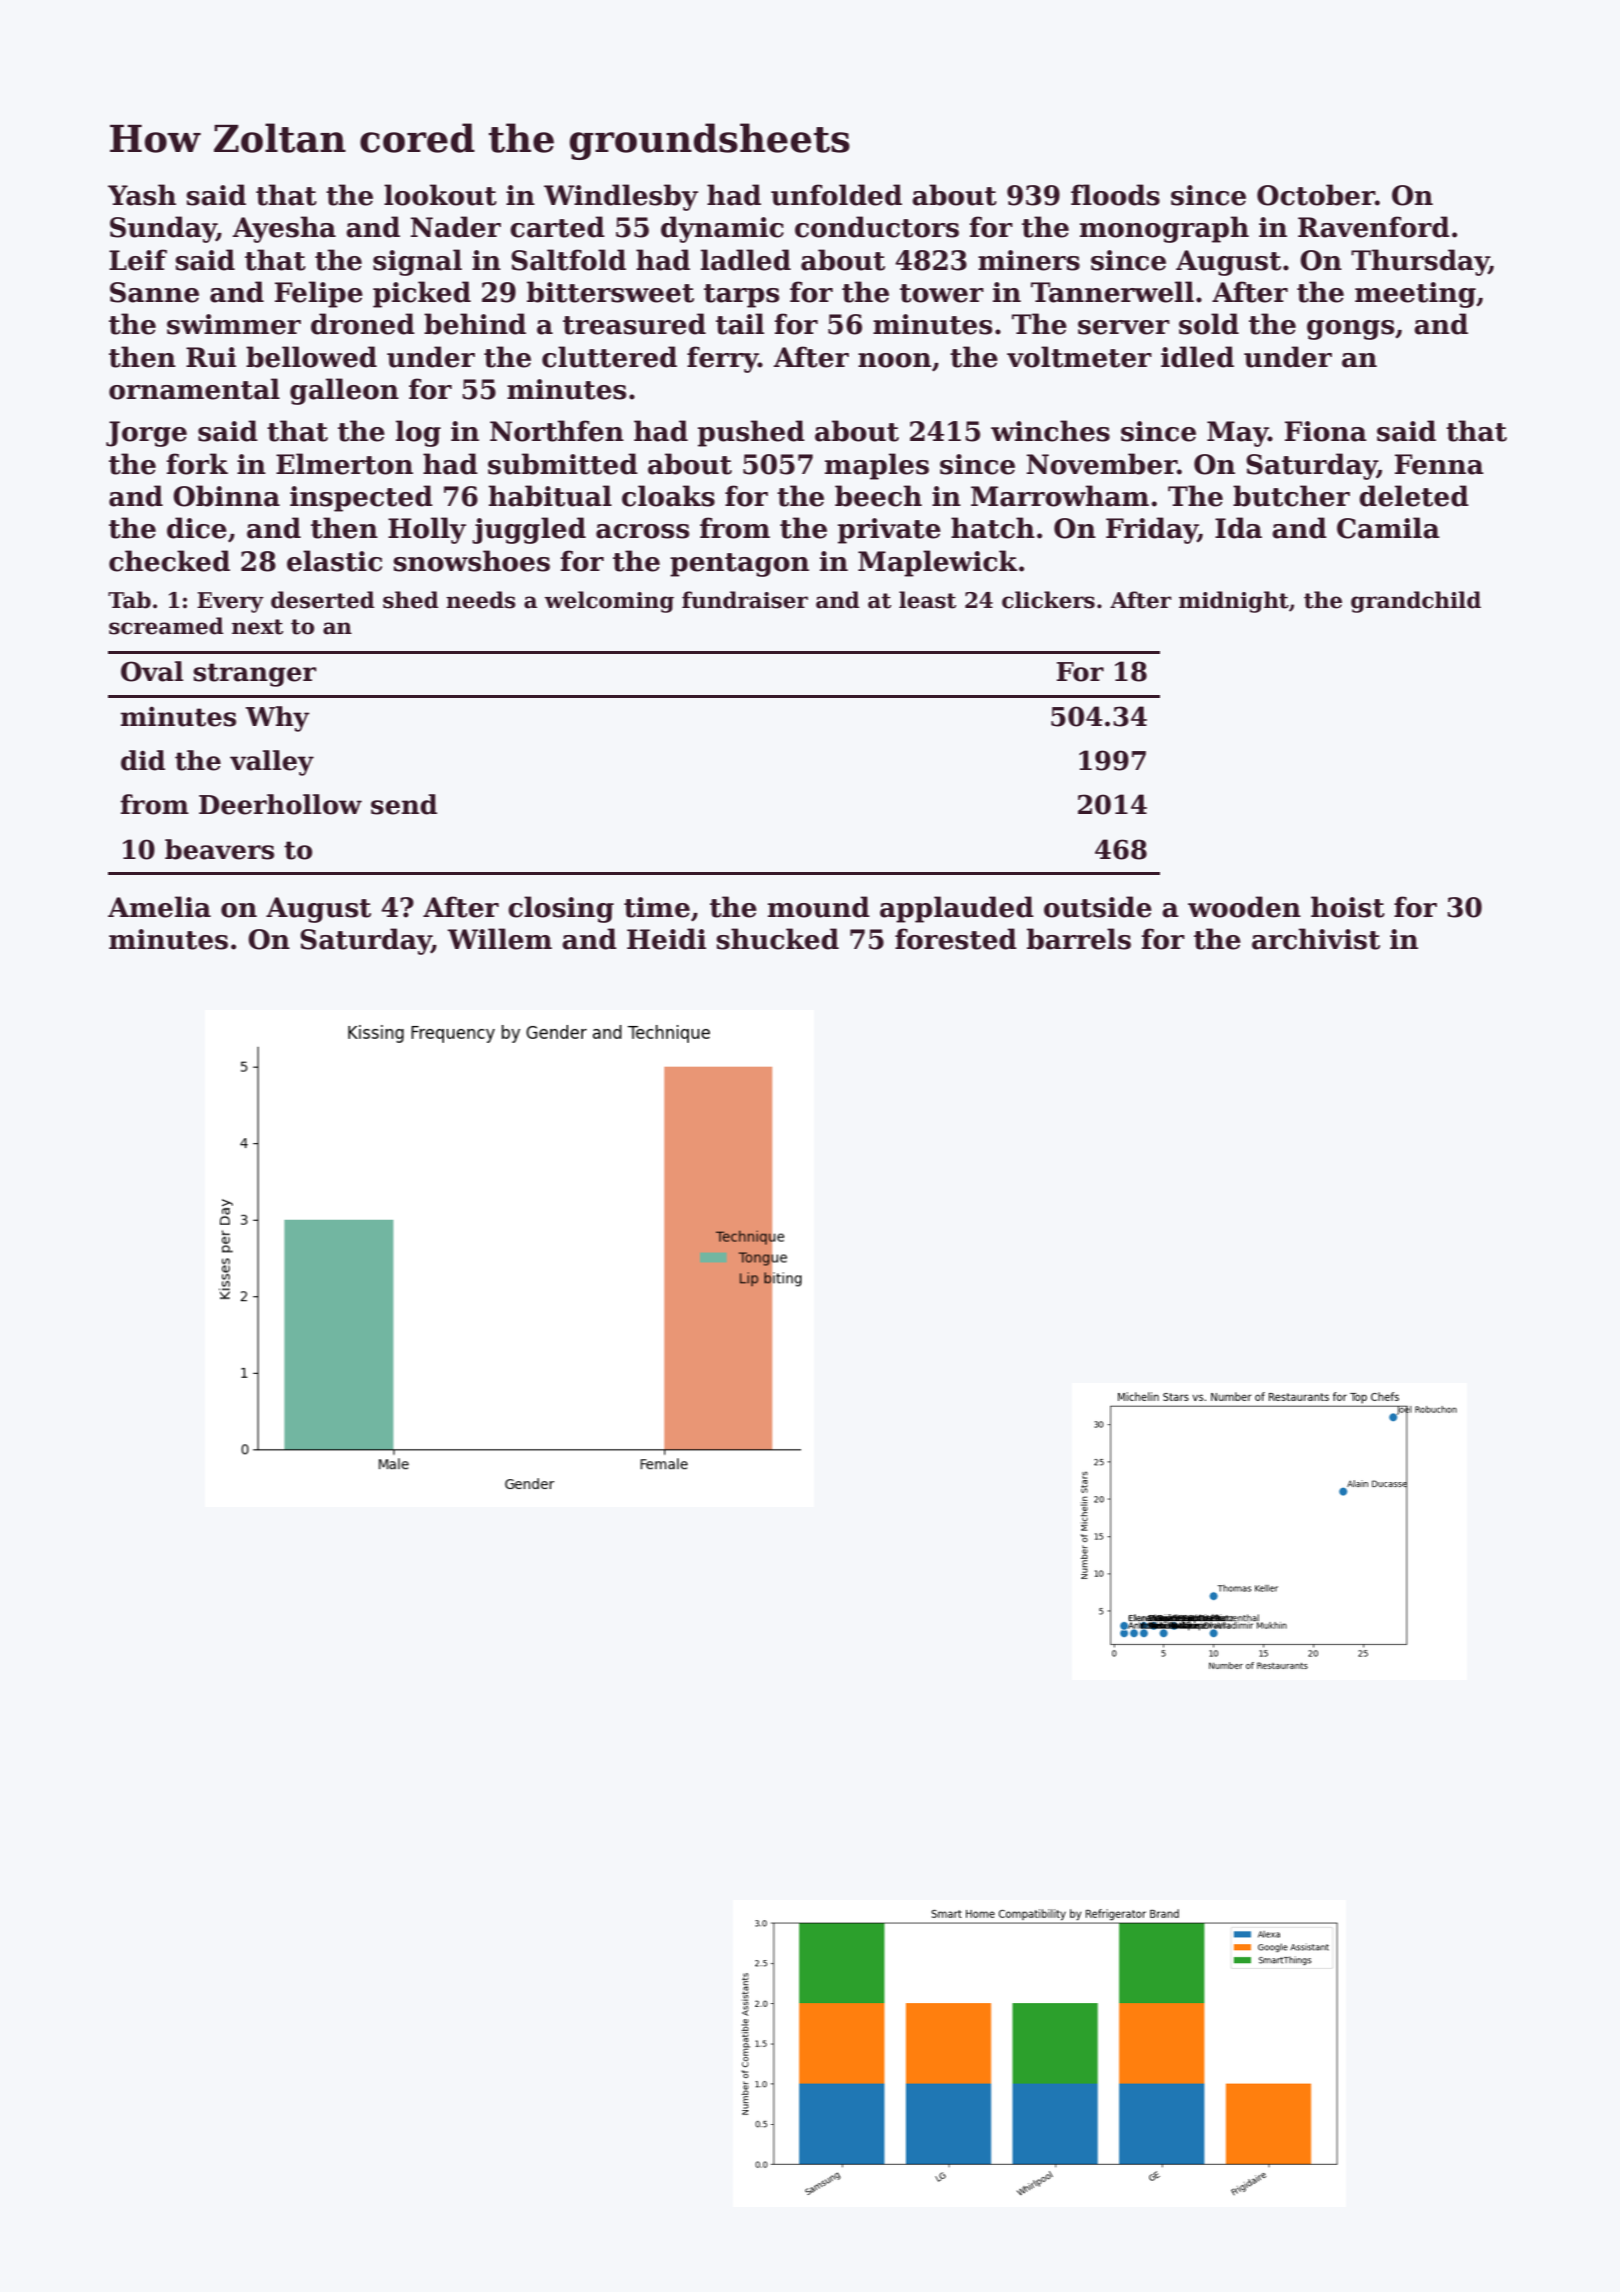  Describe the element at coordinates (159, 907) in the screenshot. I see `Amelia` at that location.
